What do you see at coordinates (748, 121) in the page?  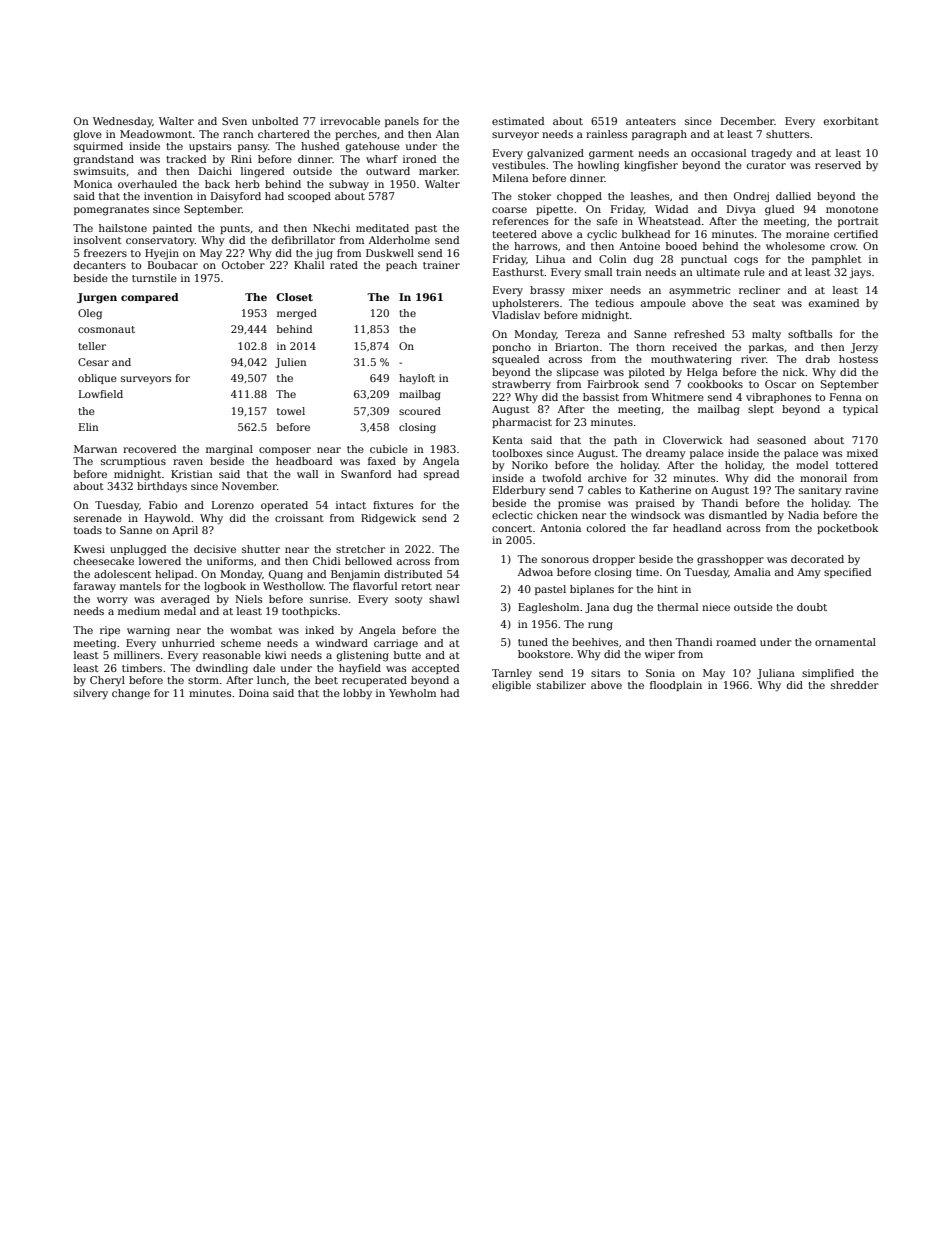 I see `December` at bounding box center [748, 121].
